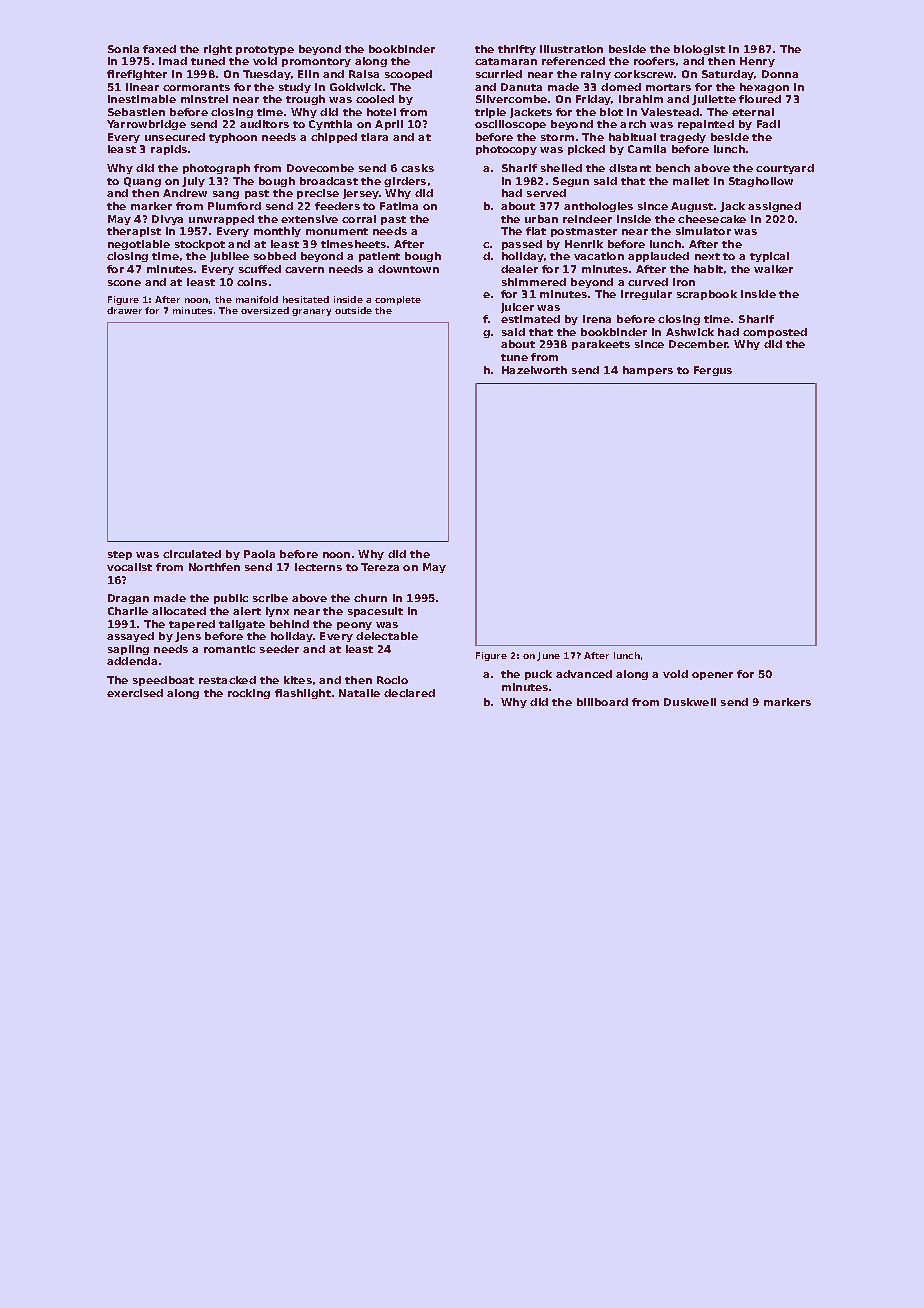 This screenshot has width=924, height=1308. I want to click on scrapbook, so click(707, 295).
